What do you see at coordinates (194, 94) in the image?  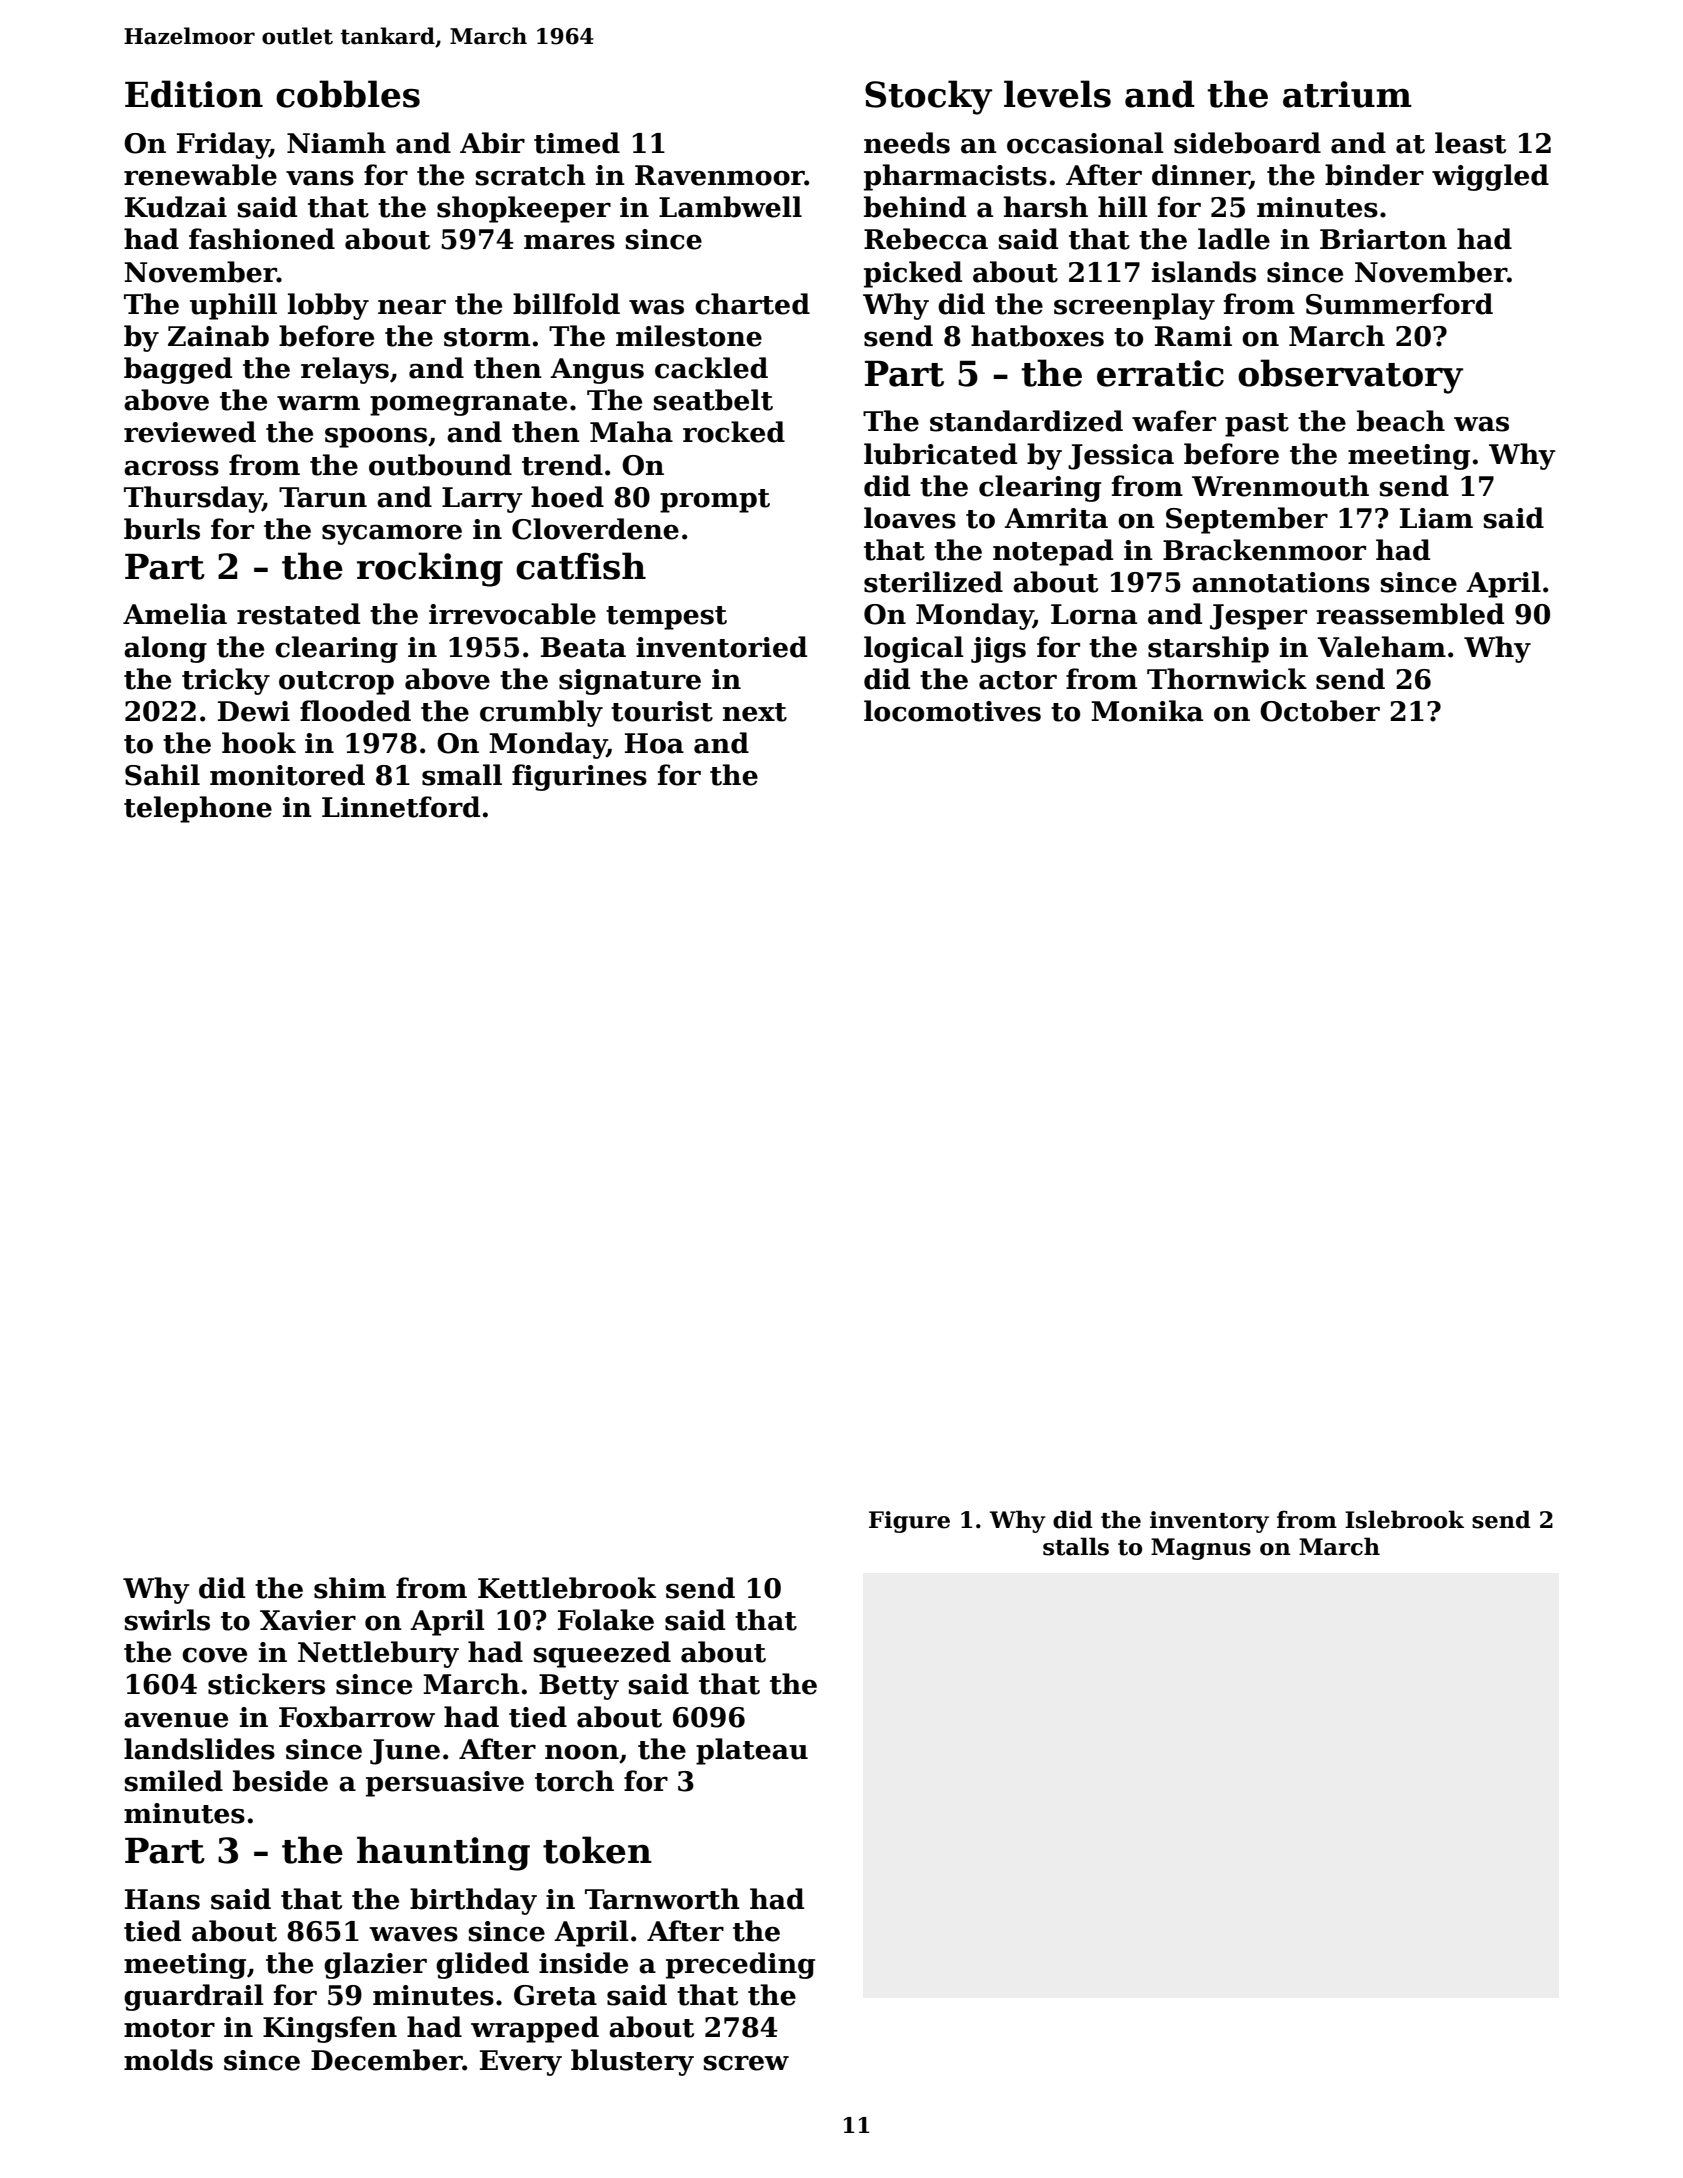 I see `Edition` at bounding box center [194, 94].
